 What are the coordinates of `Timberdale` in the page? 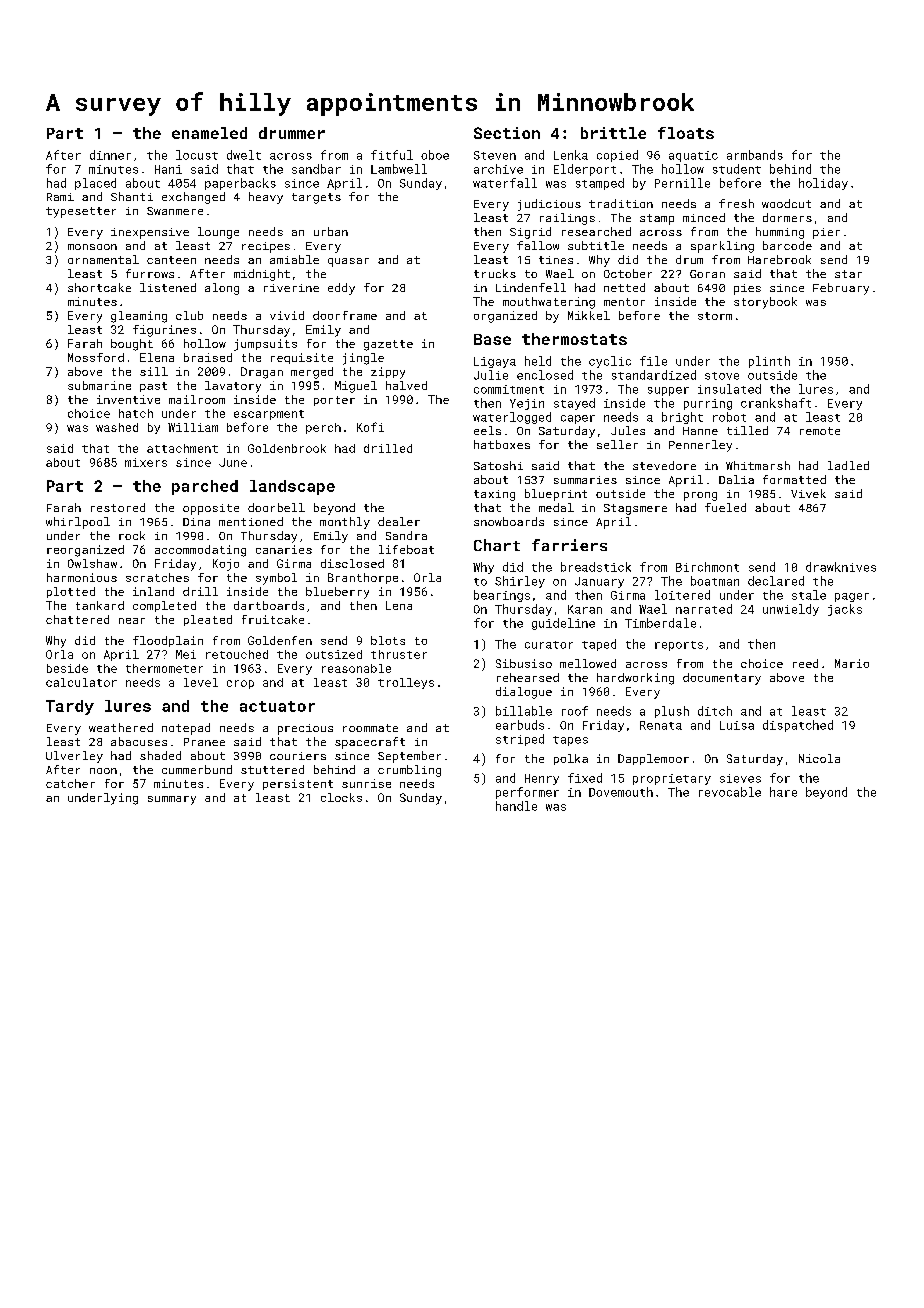 It's located at (660, 623).
